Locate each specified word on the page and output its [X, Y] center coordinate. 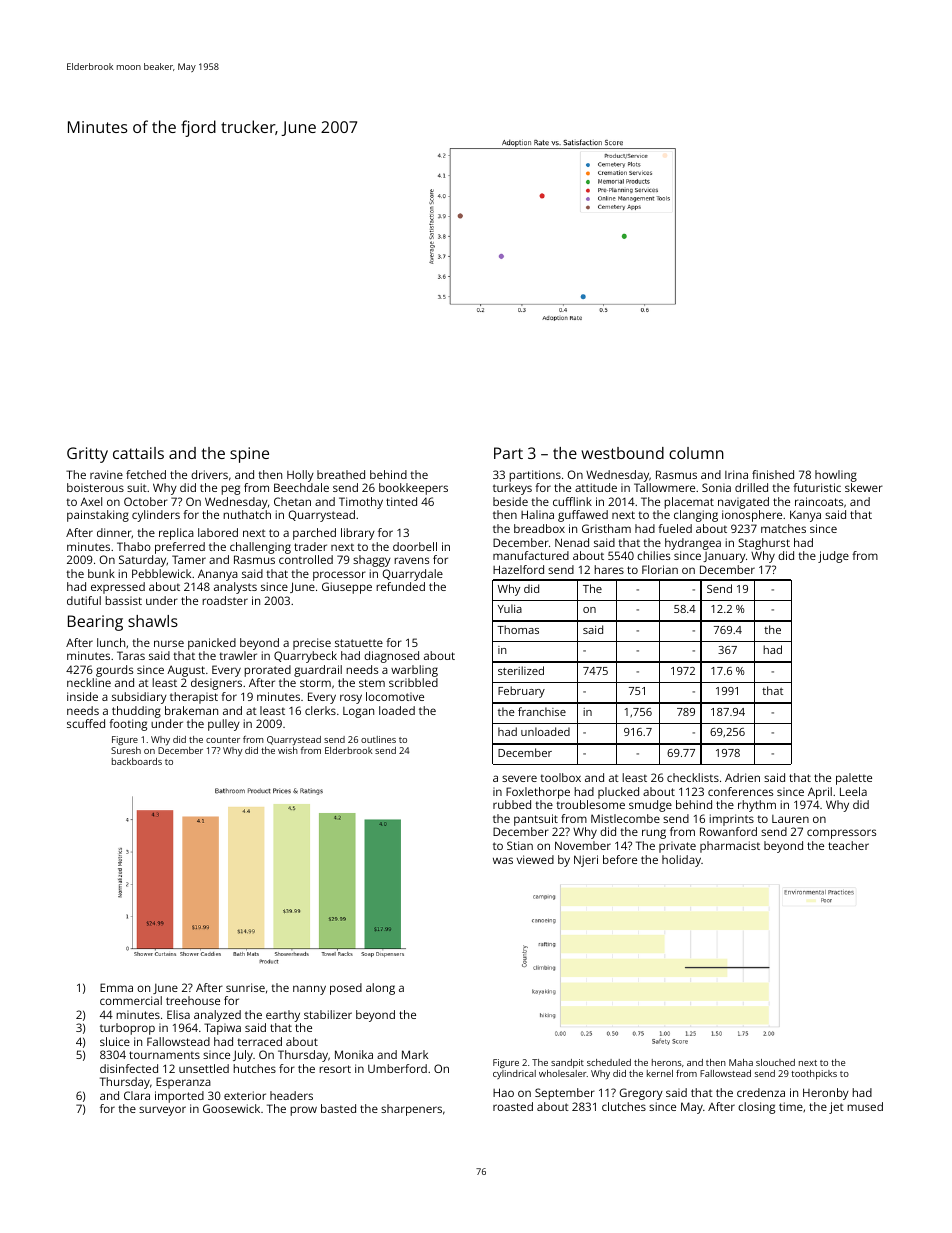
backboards [137, 761]
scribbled [413, 682]
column [696, 453]
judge [833, 557]
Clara [137, 1095]
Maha [741, 1062]
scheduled [609, 1062]
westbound [622, 453]
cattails [138, 453]
